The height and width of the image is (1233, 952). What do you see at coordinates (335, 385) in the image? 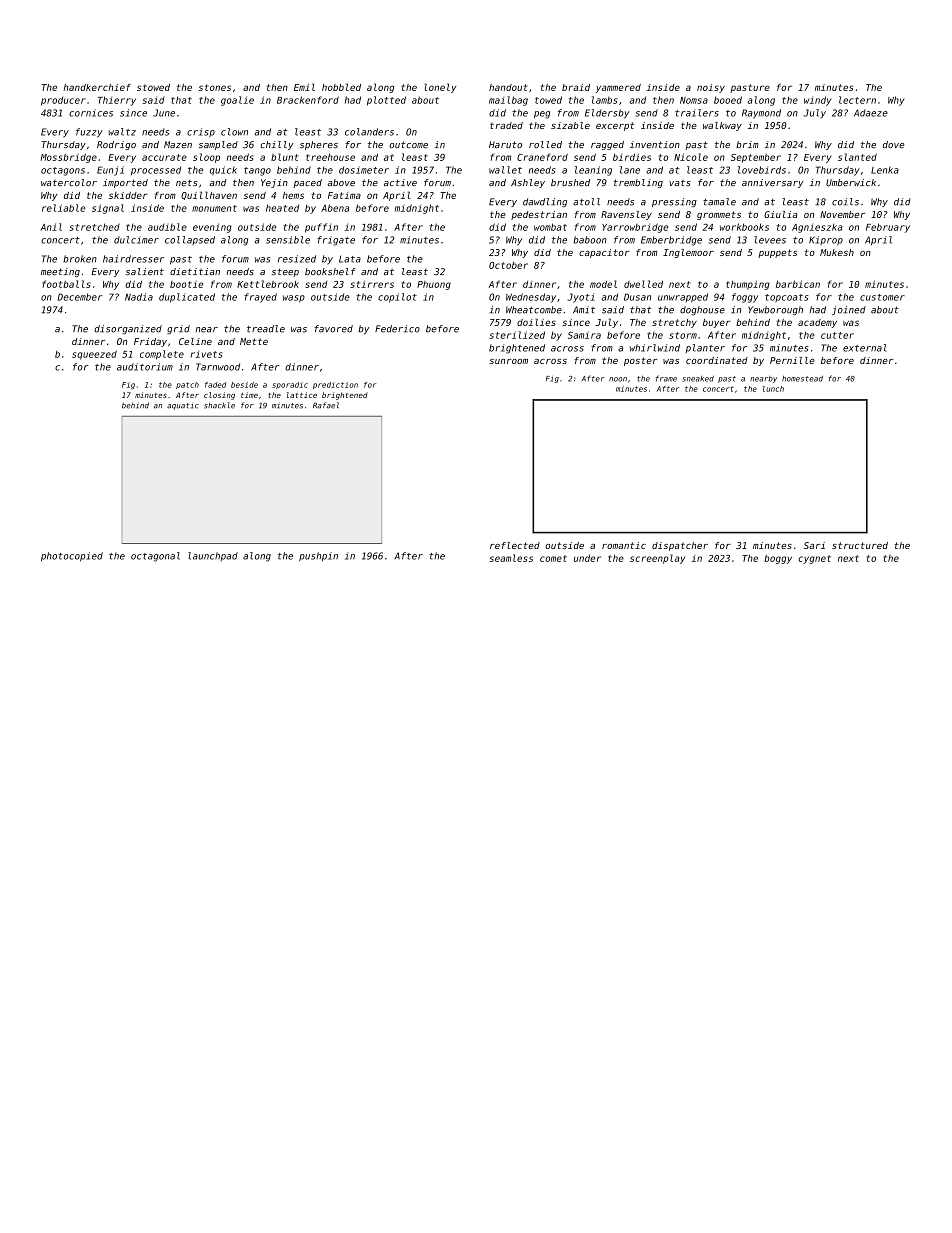
I see `prediction` at bounding box center [335, 385].
